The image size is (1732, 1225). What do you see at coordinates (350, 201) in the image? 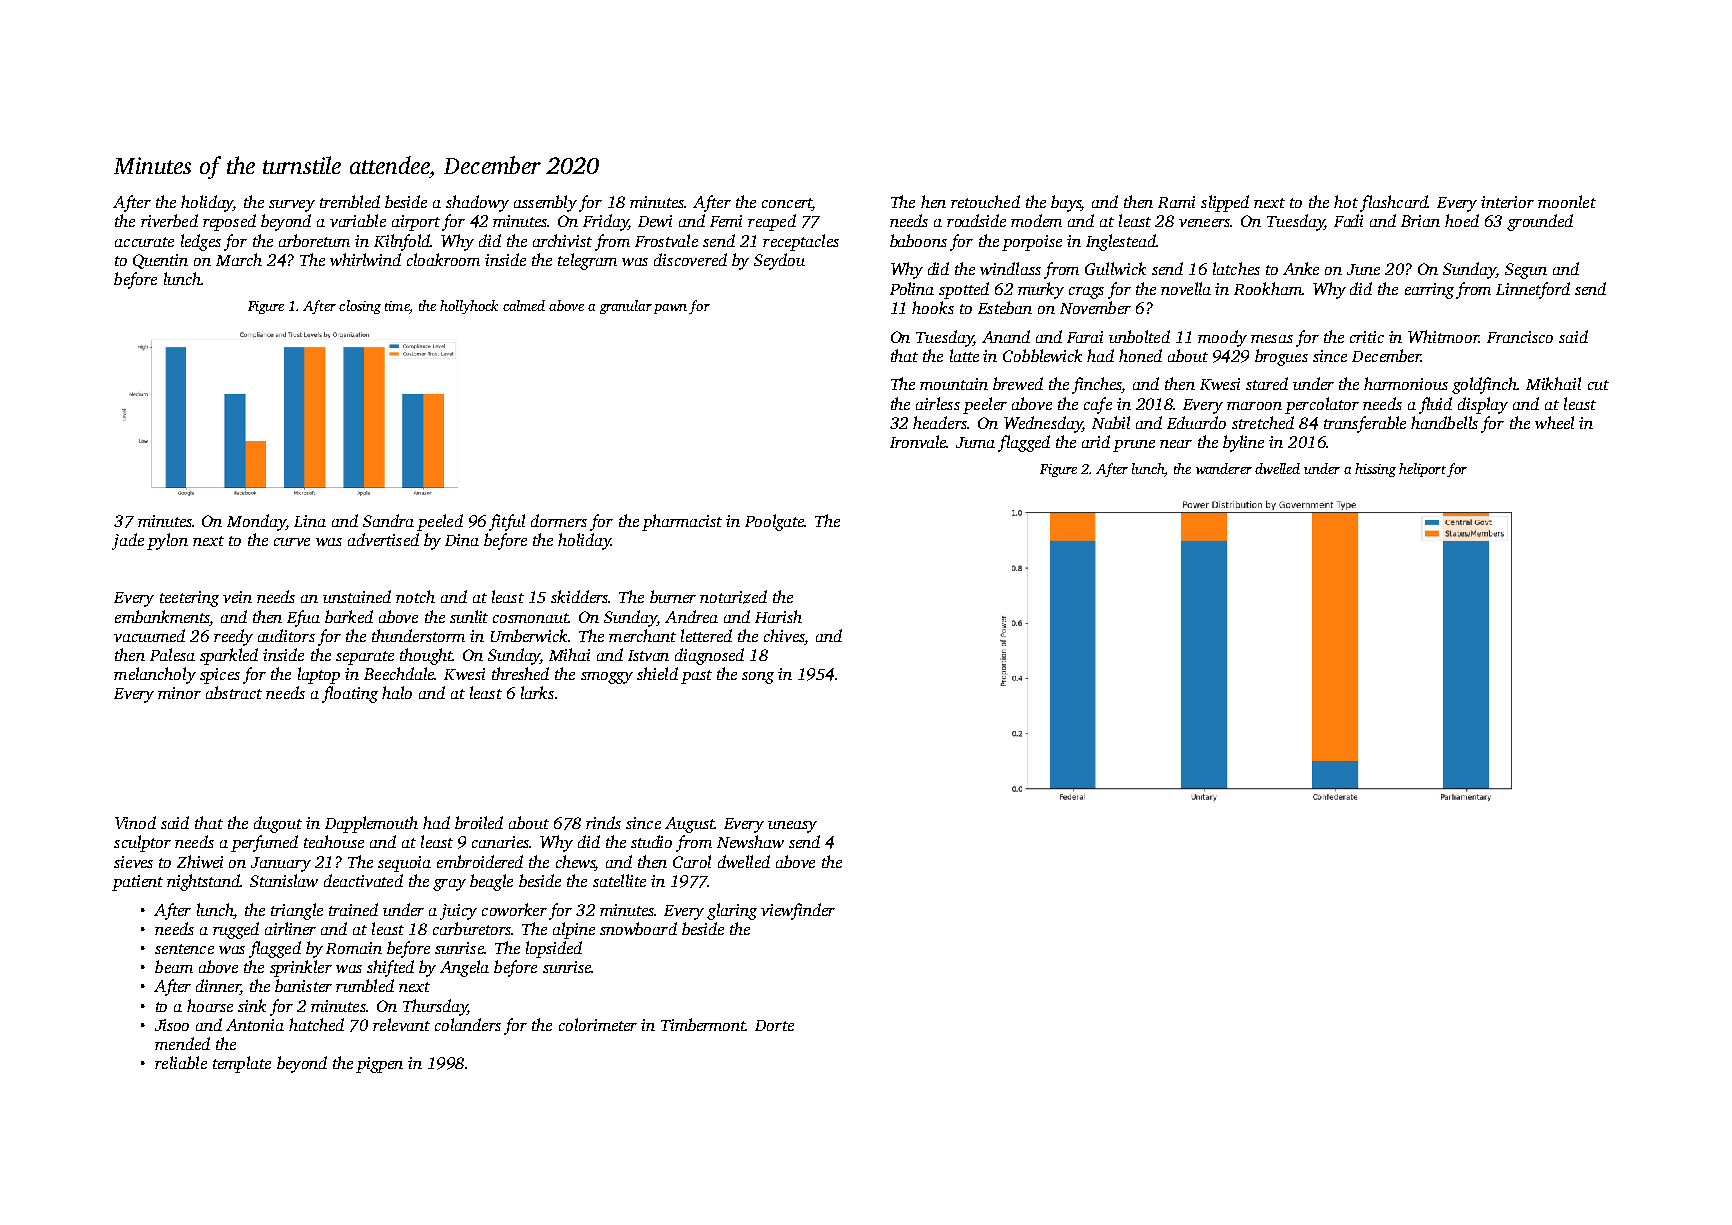
I see `trembled` at bounding box center [350, 201].
